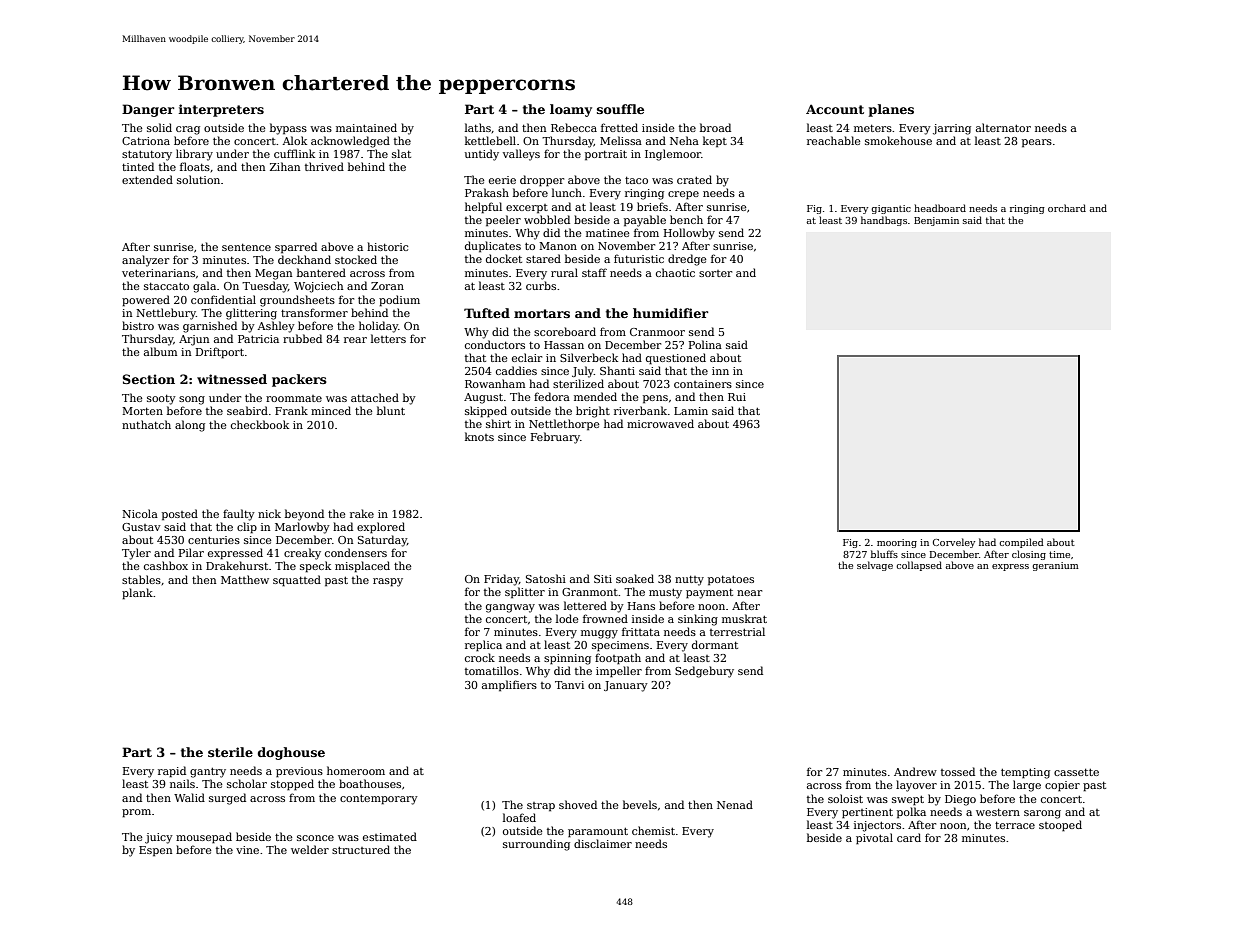 The height and width of the screenshot is (952, 1233). Describe the element at coordinates (230, 752) in the screenshot. I see `sterile` at that location.
